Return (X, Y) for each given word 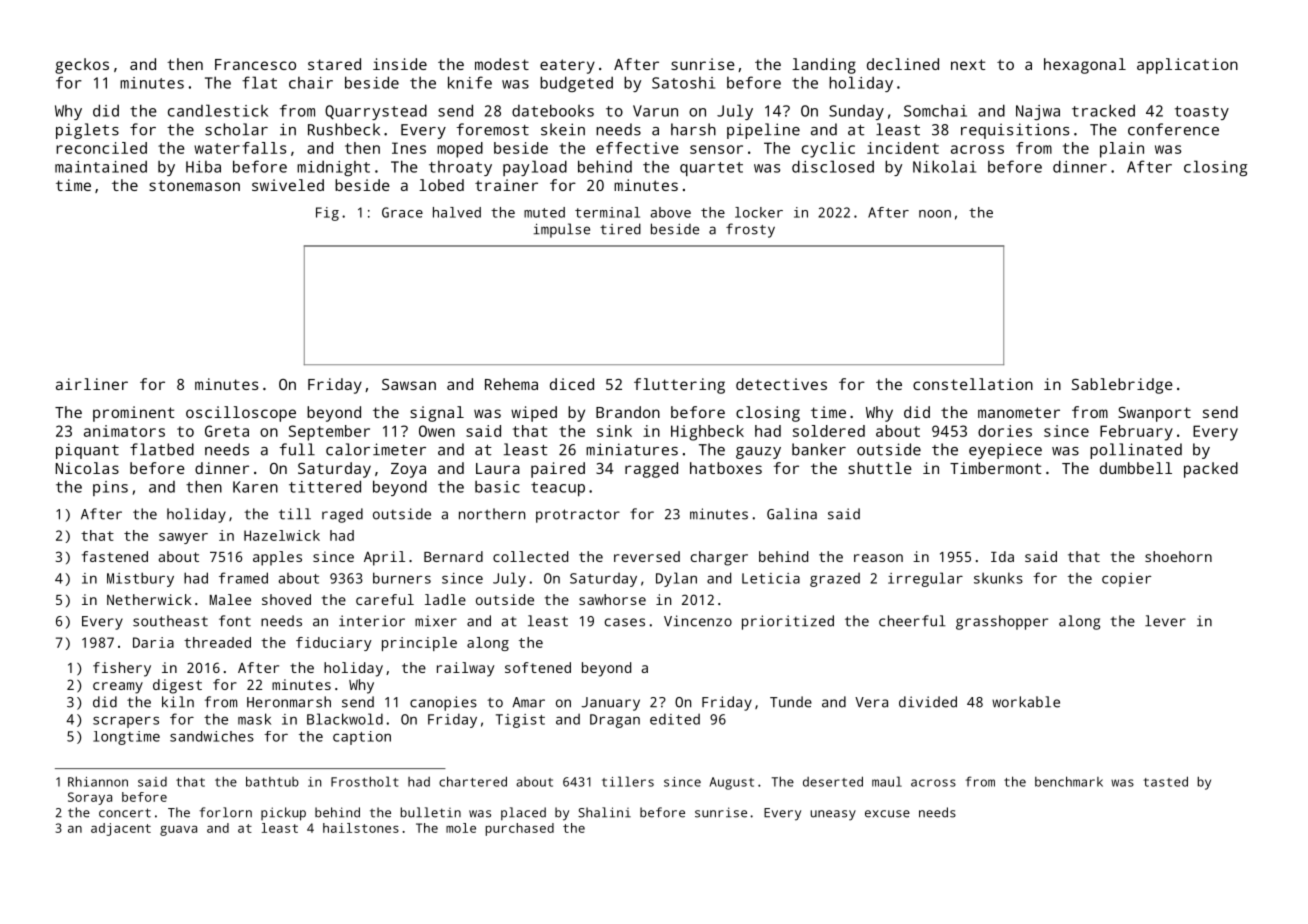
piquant (87, 451)
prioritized (788, 622)
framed (243, 578)
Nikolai (944, 166)
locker (759, 212)
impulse (562, 230)
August (732, 783)
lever (1165, 621)
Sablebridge (1122, 386)
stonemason (194, 185)
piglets (87, 131)
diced (572, 384)
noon (935, 214)
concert (125, 813)
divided (928, 702)
